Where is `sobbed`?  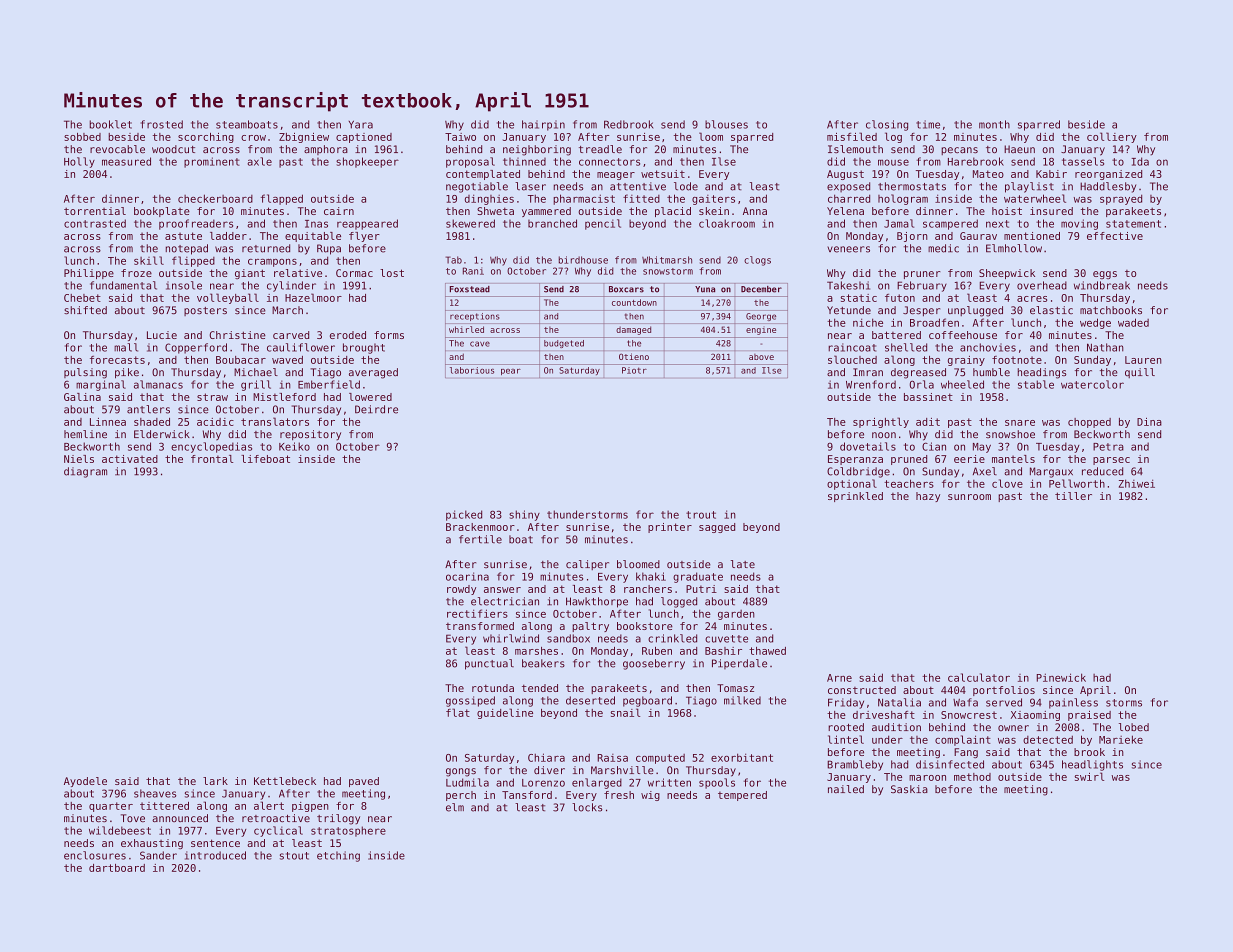 sobbed is located at coordinates (82, 137).
